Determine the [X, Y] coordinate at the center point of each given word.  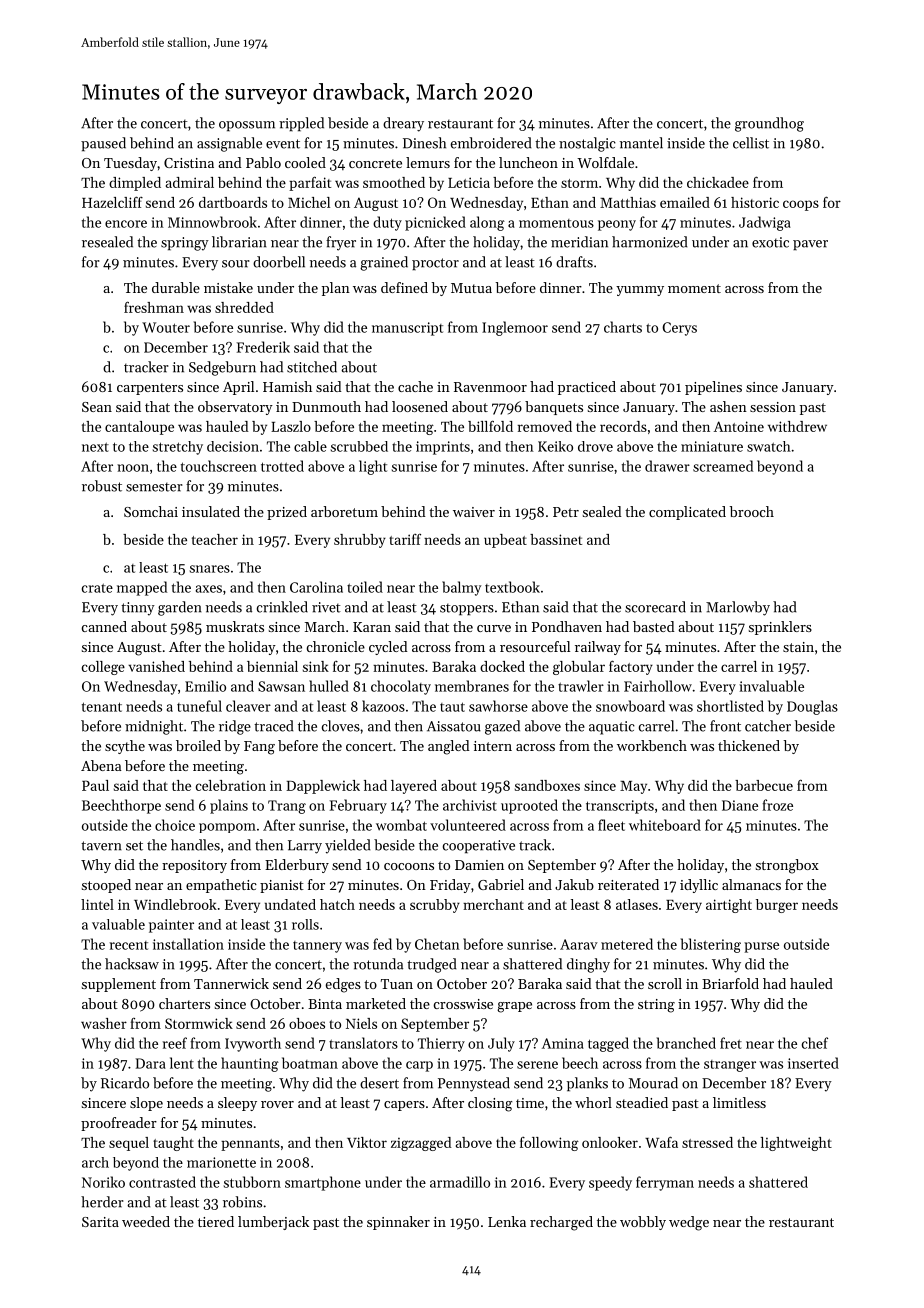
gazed [502, 727]
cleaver [248, 706]
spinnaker [398, 1223]
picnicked [435, 223]
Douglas [812, 707]
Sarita [100, 1222]
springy [185, 244]
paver [810, 245]
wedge [689, 1223]
